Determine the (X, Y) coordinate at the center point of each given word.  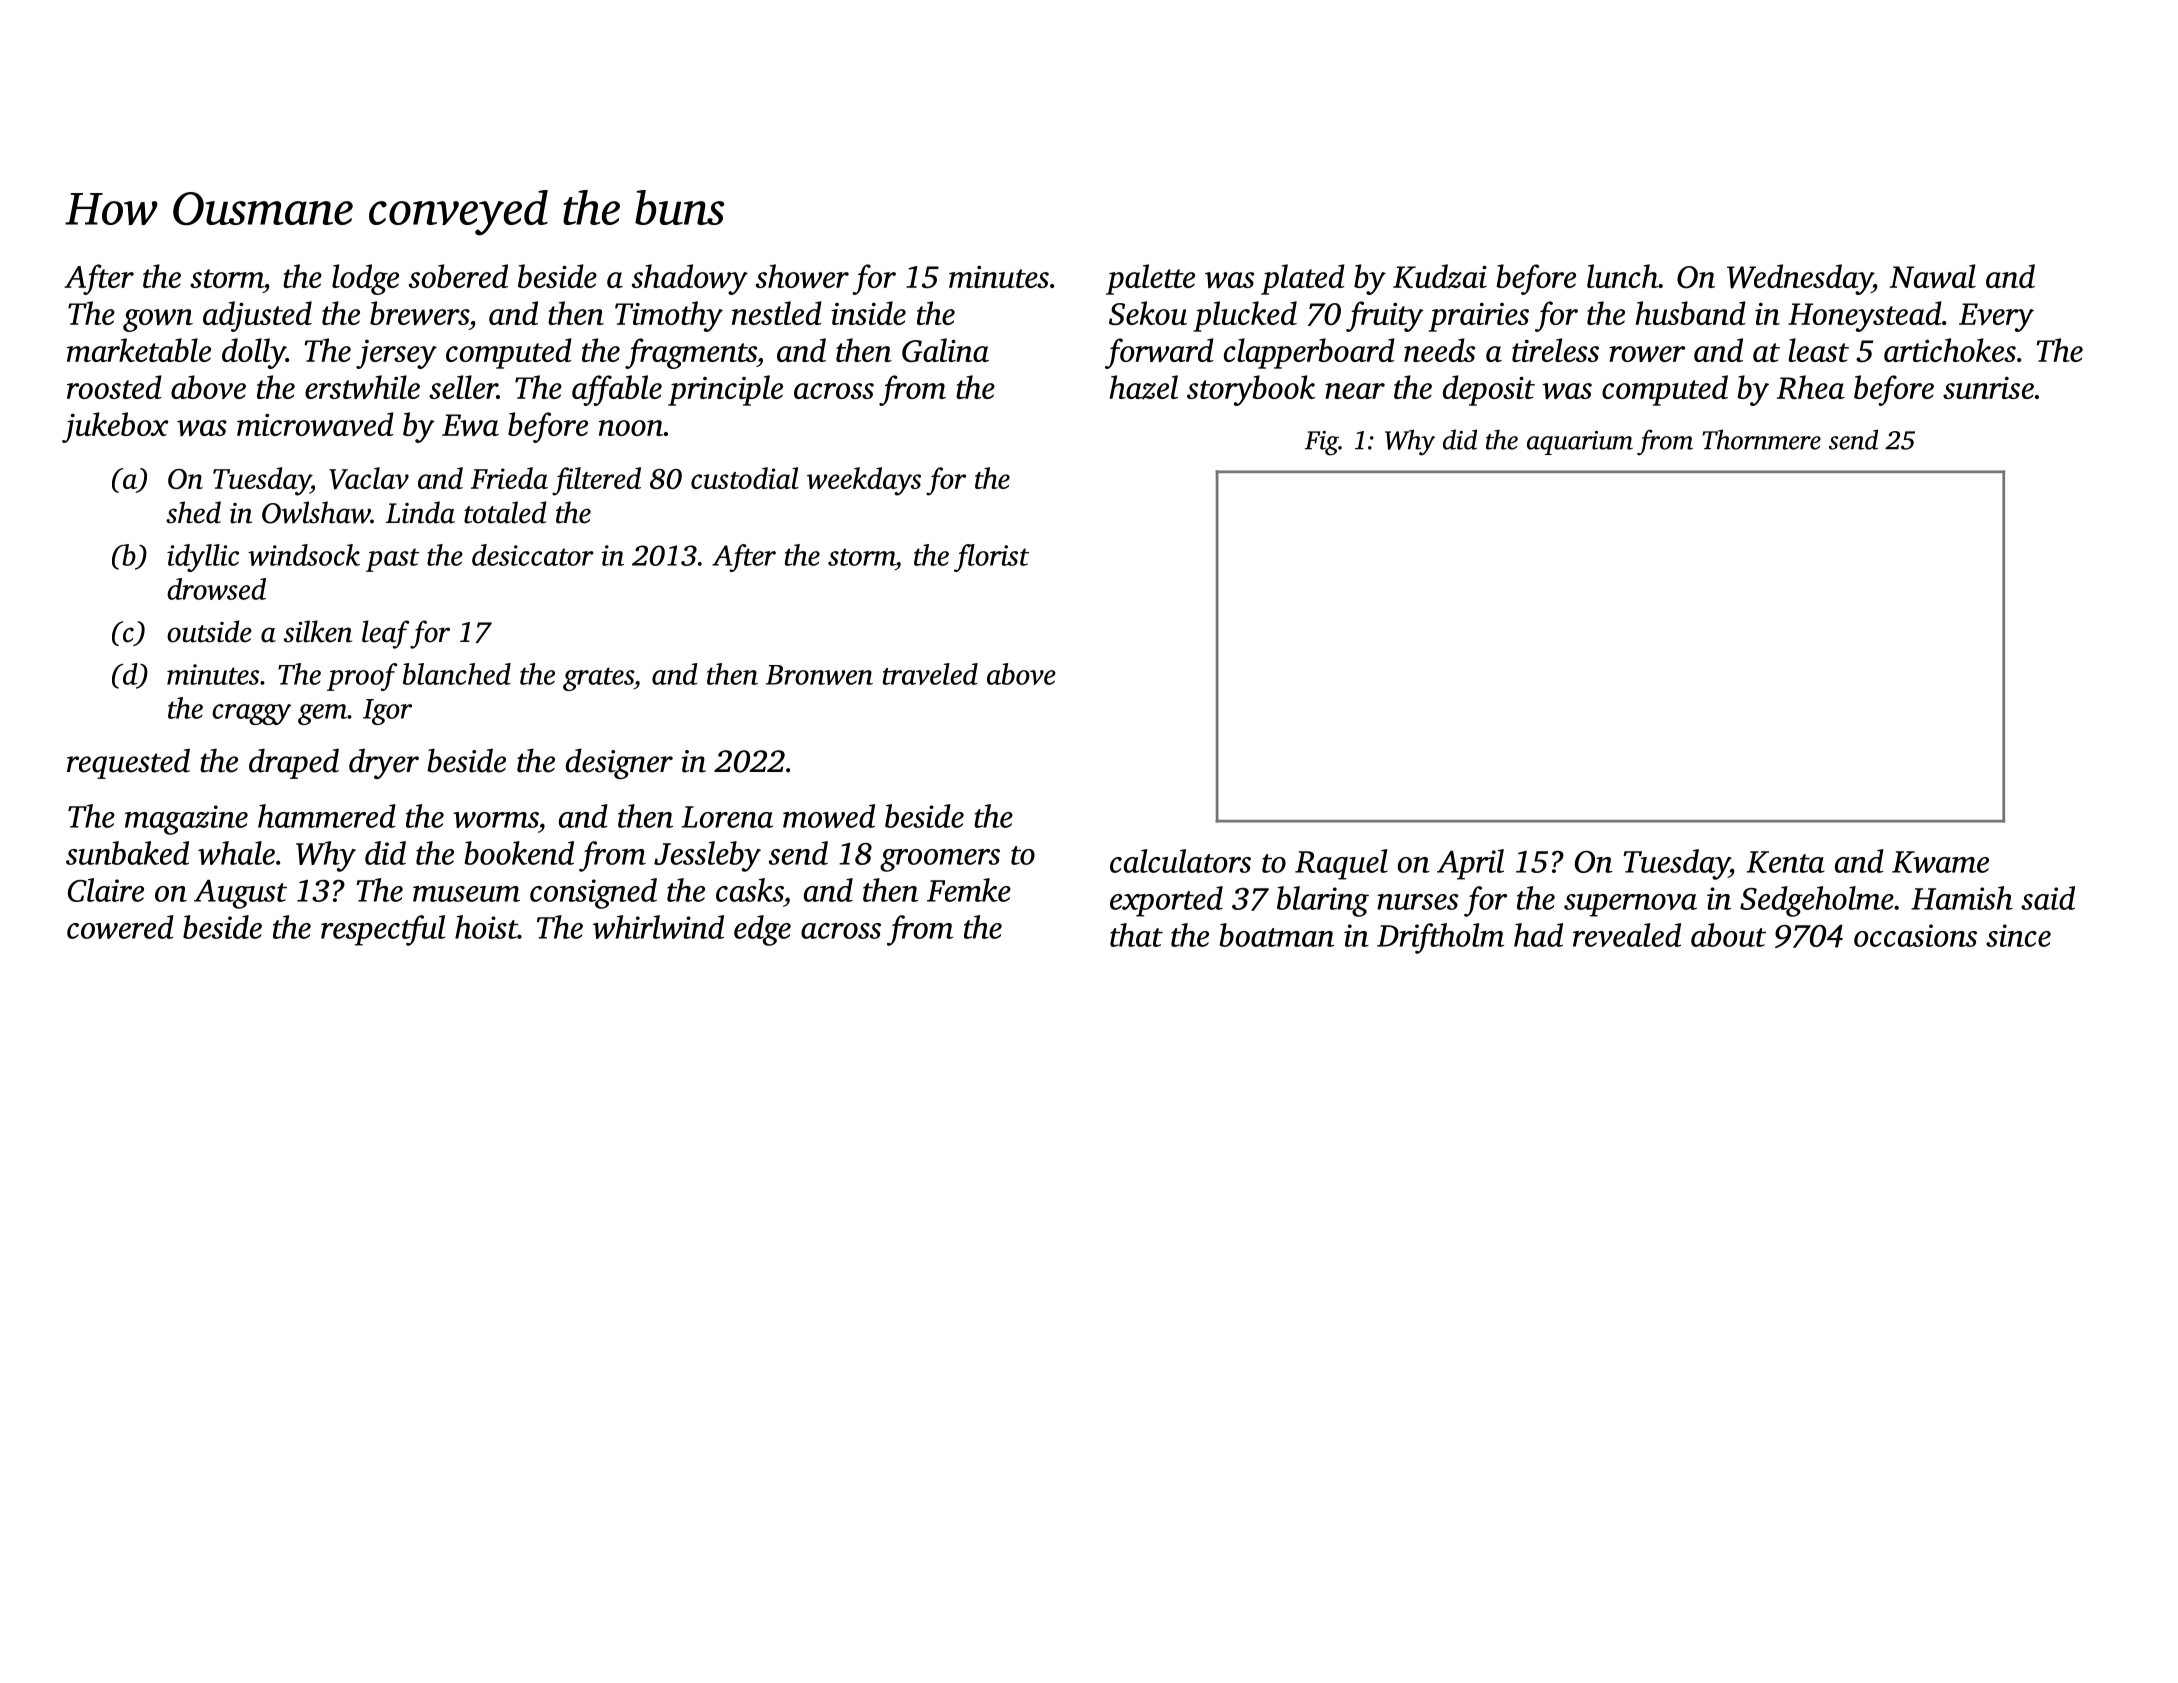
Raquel (1341, 864)
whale (236, 853)
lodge (365, 279)
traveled (930, 674)
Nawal (1933, 276)
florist (991, 558)
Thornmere (1761, 439)
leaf (386, 634)
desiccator (533, 555)
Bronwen (819, 675)
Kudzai (1440, 276)
